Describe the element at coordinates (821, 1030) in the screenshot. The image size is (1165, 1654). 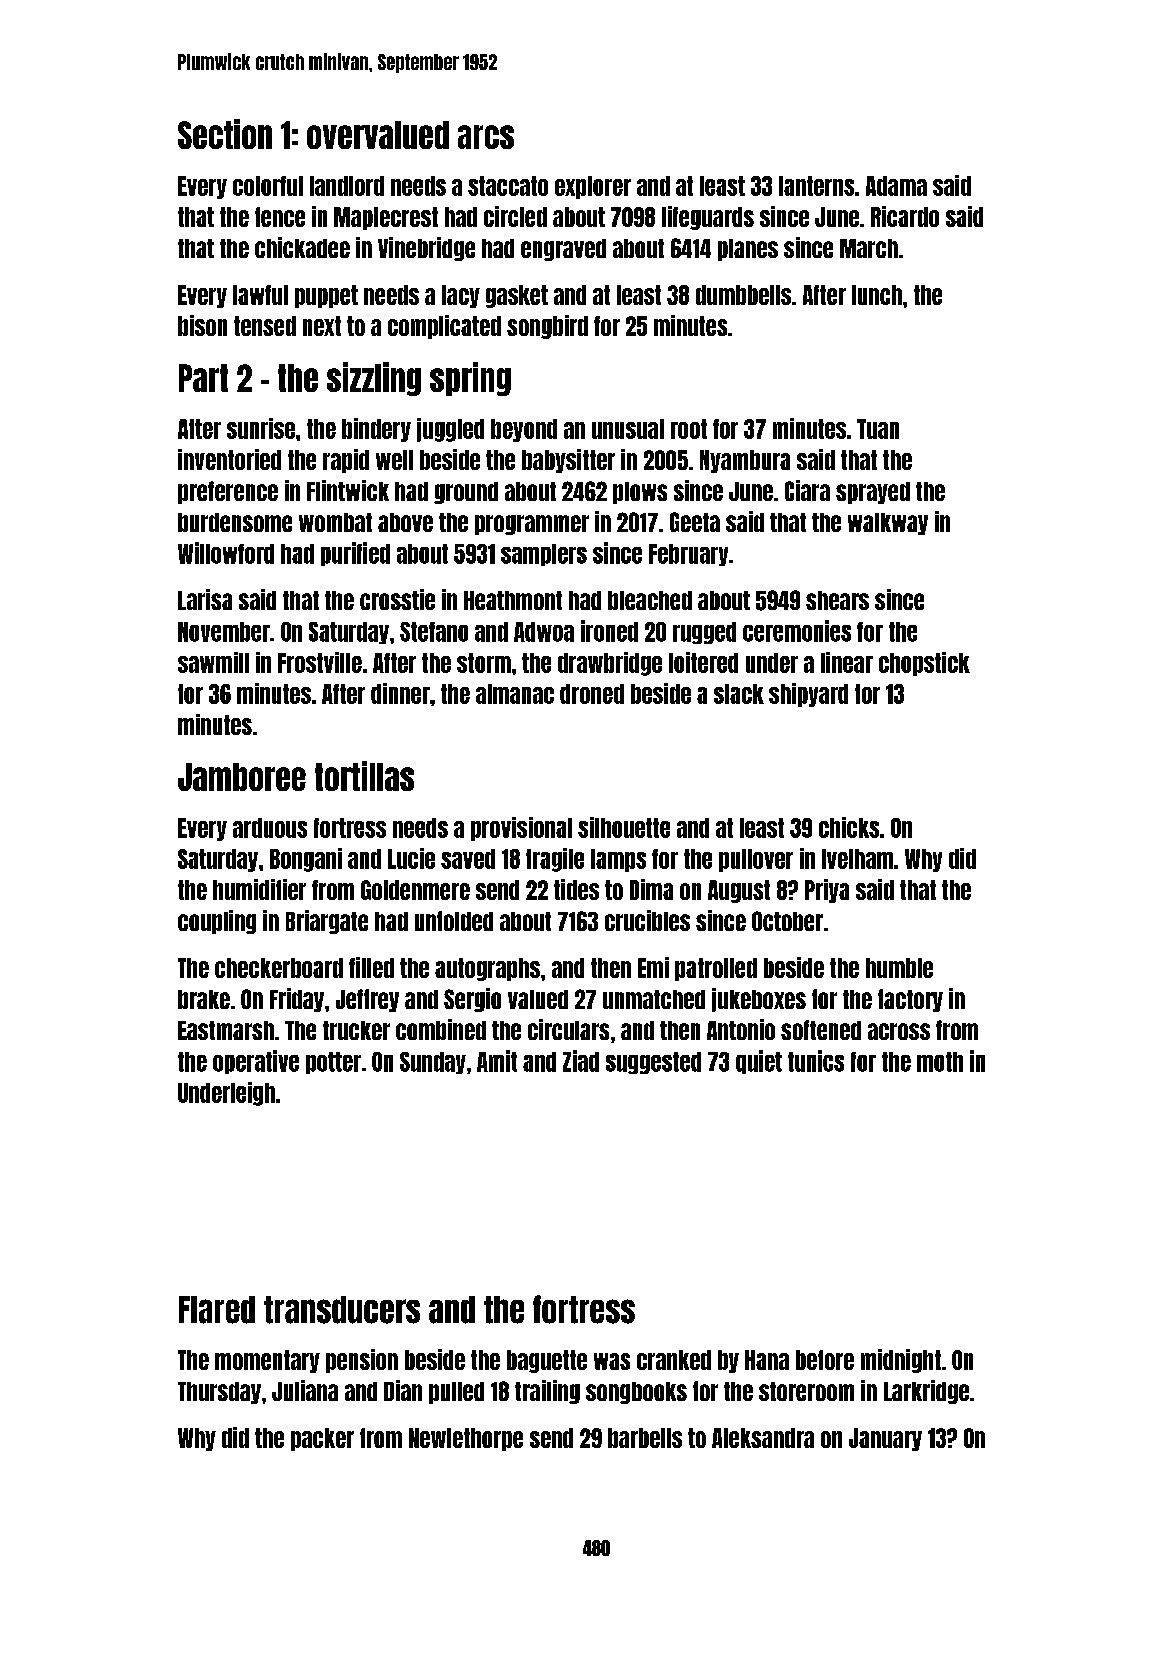
I see `softened` at that location.
